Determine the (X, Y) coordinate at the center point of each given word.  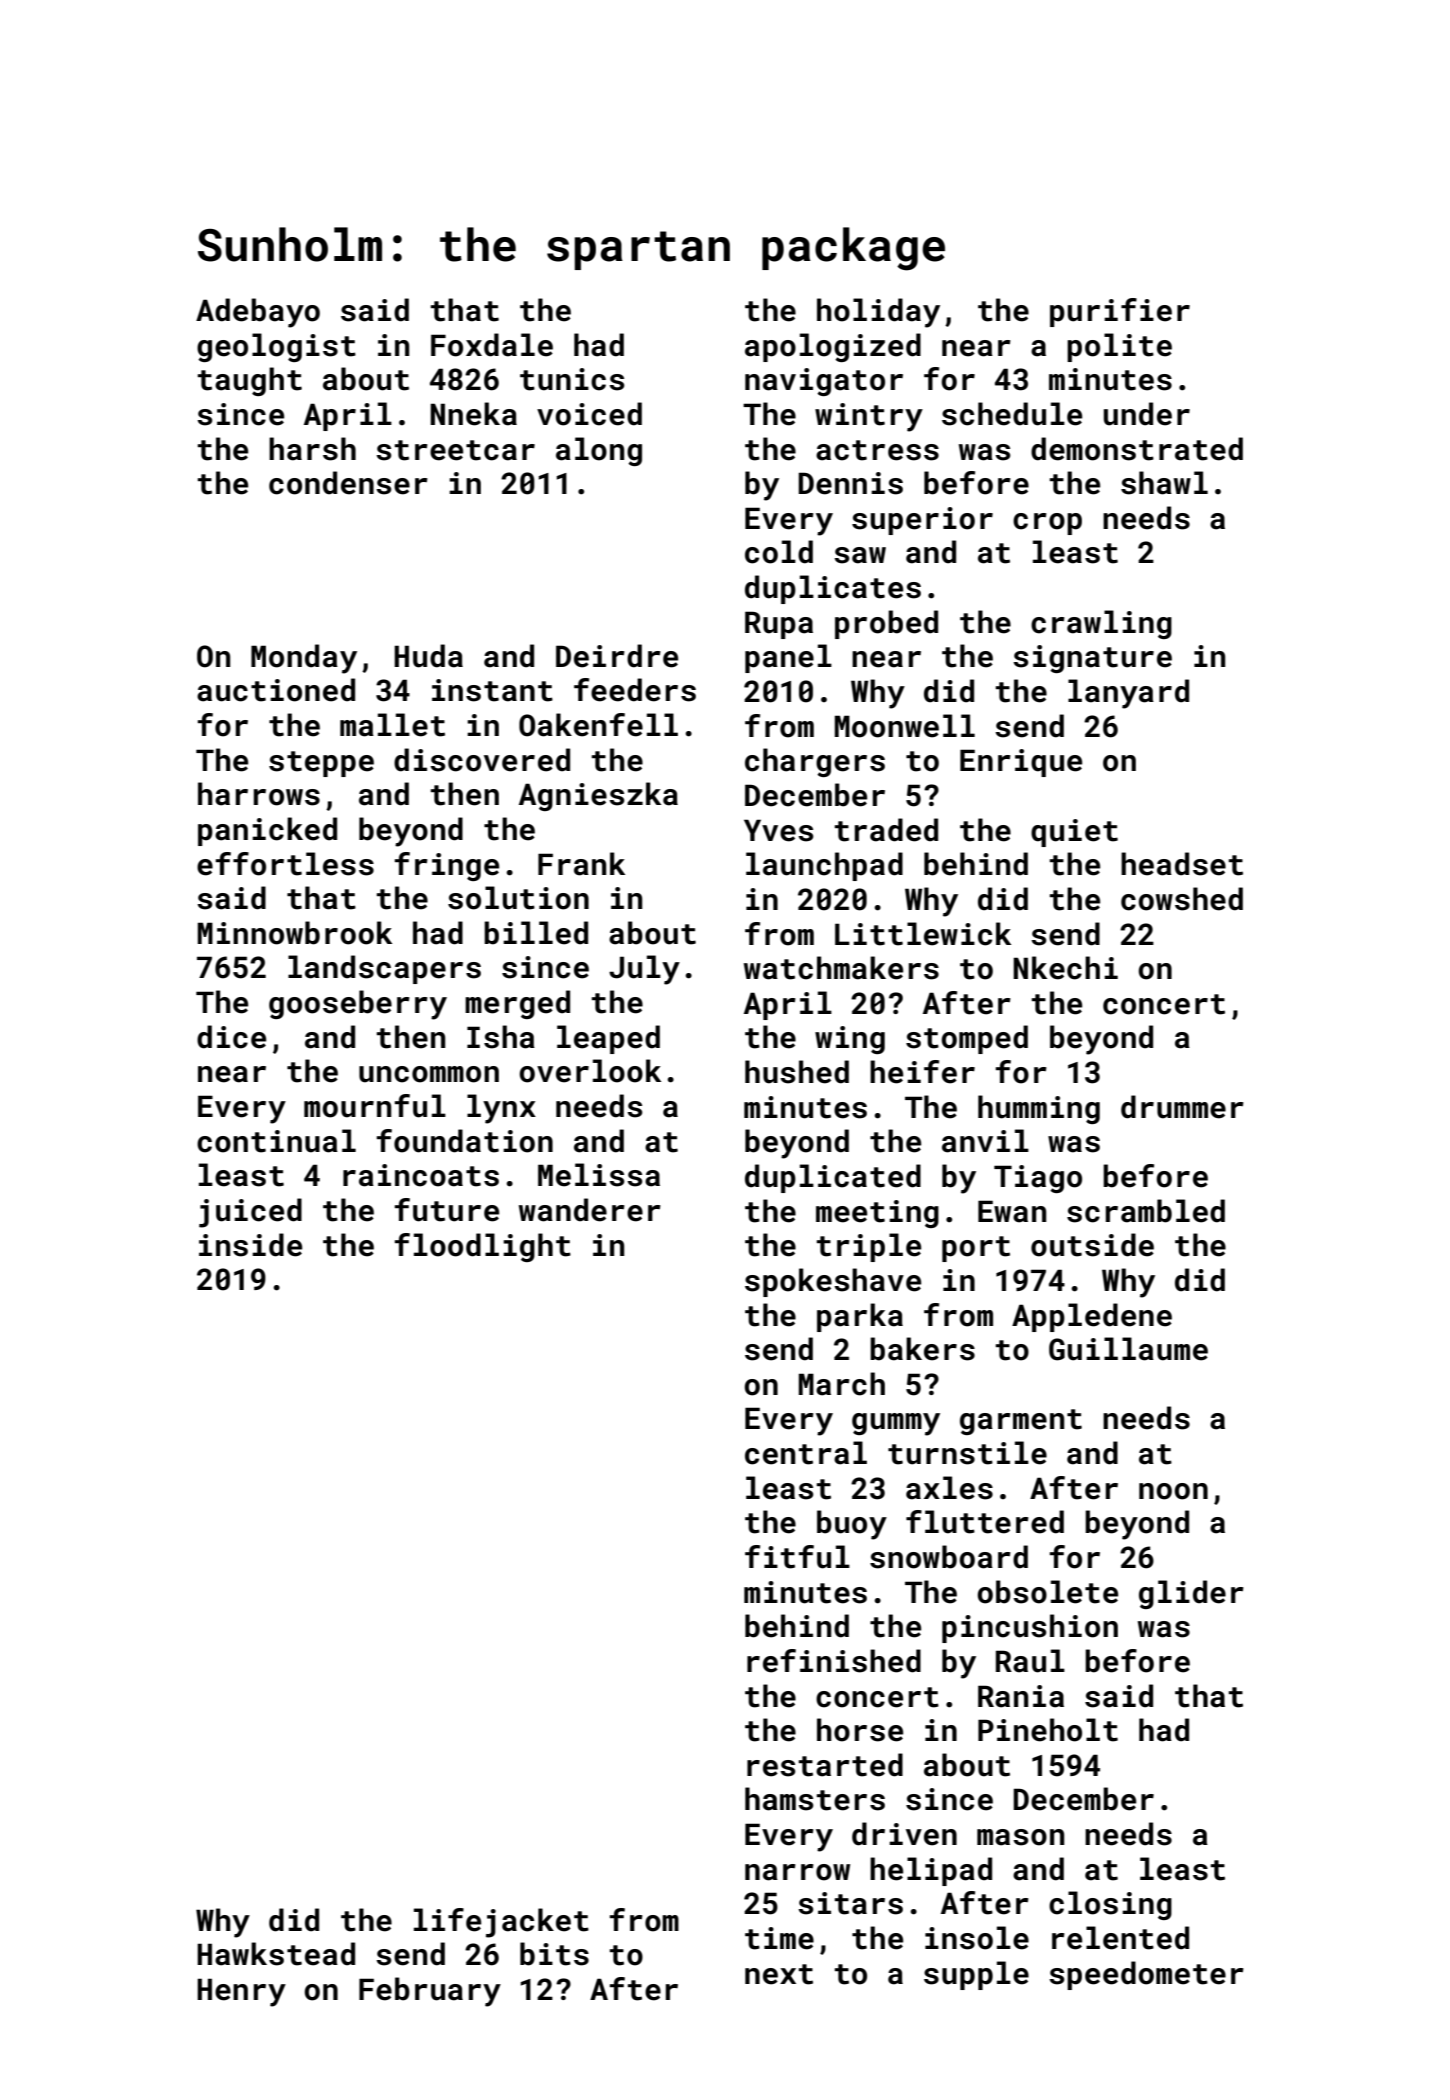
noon (1173, 1491)
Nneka (473, 414)
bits (554, 1954)
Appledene (1092, 1317)
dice (231, 1037)
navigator (824, 382)
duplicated (833, 1178)
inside (250, 1245)
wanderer (590, 1210)
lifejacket (501, 1923)
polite (1119, 347)
